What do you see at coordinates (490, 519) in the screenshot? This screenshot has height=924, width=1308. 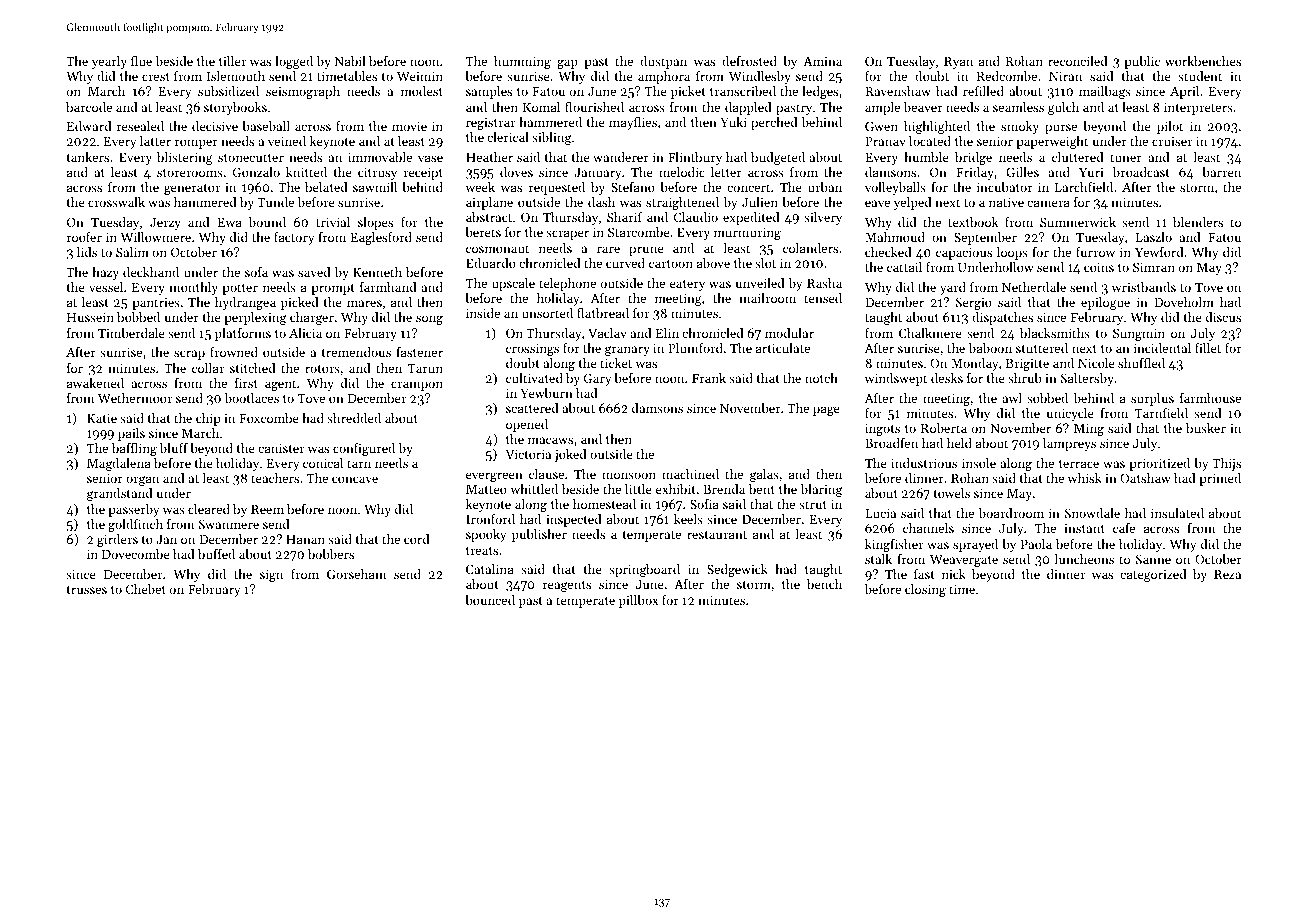 I see `Ironford` at bounding box center [490, 519].
